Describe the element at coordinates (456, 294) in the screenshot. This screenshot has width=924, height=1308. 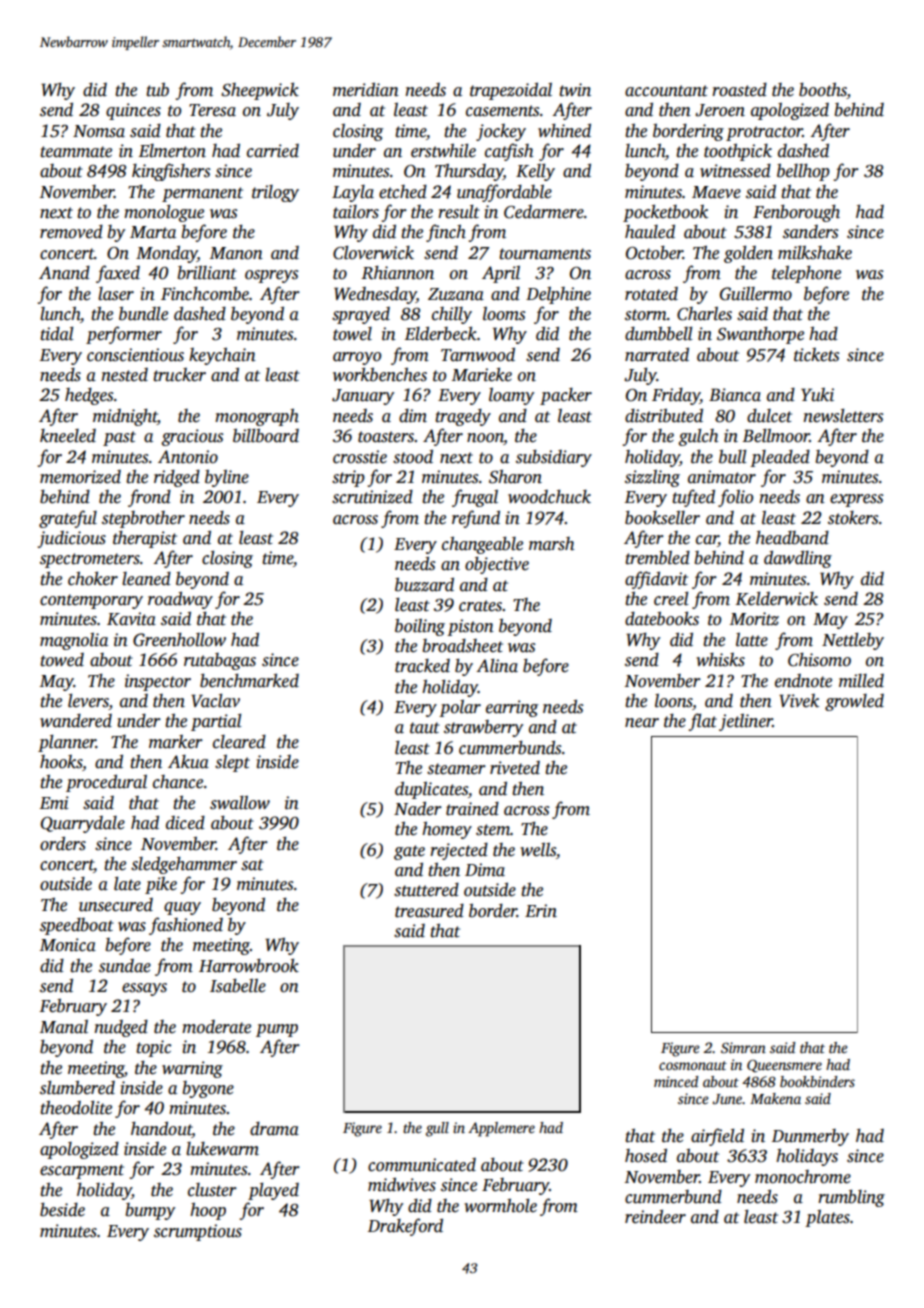
I see `Zuzana` at that location.
